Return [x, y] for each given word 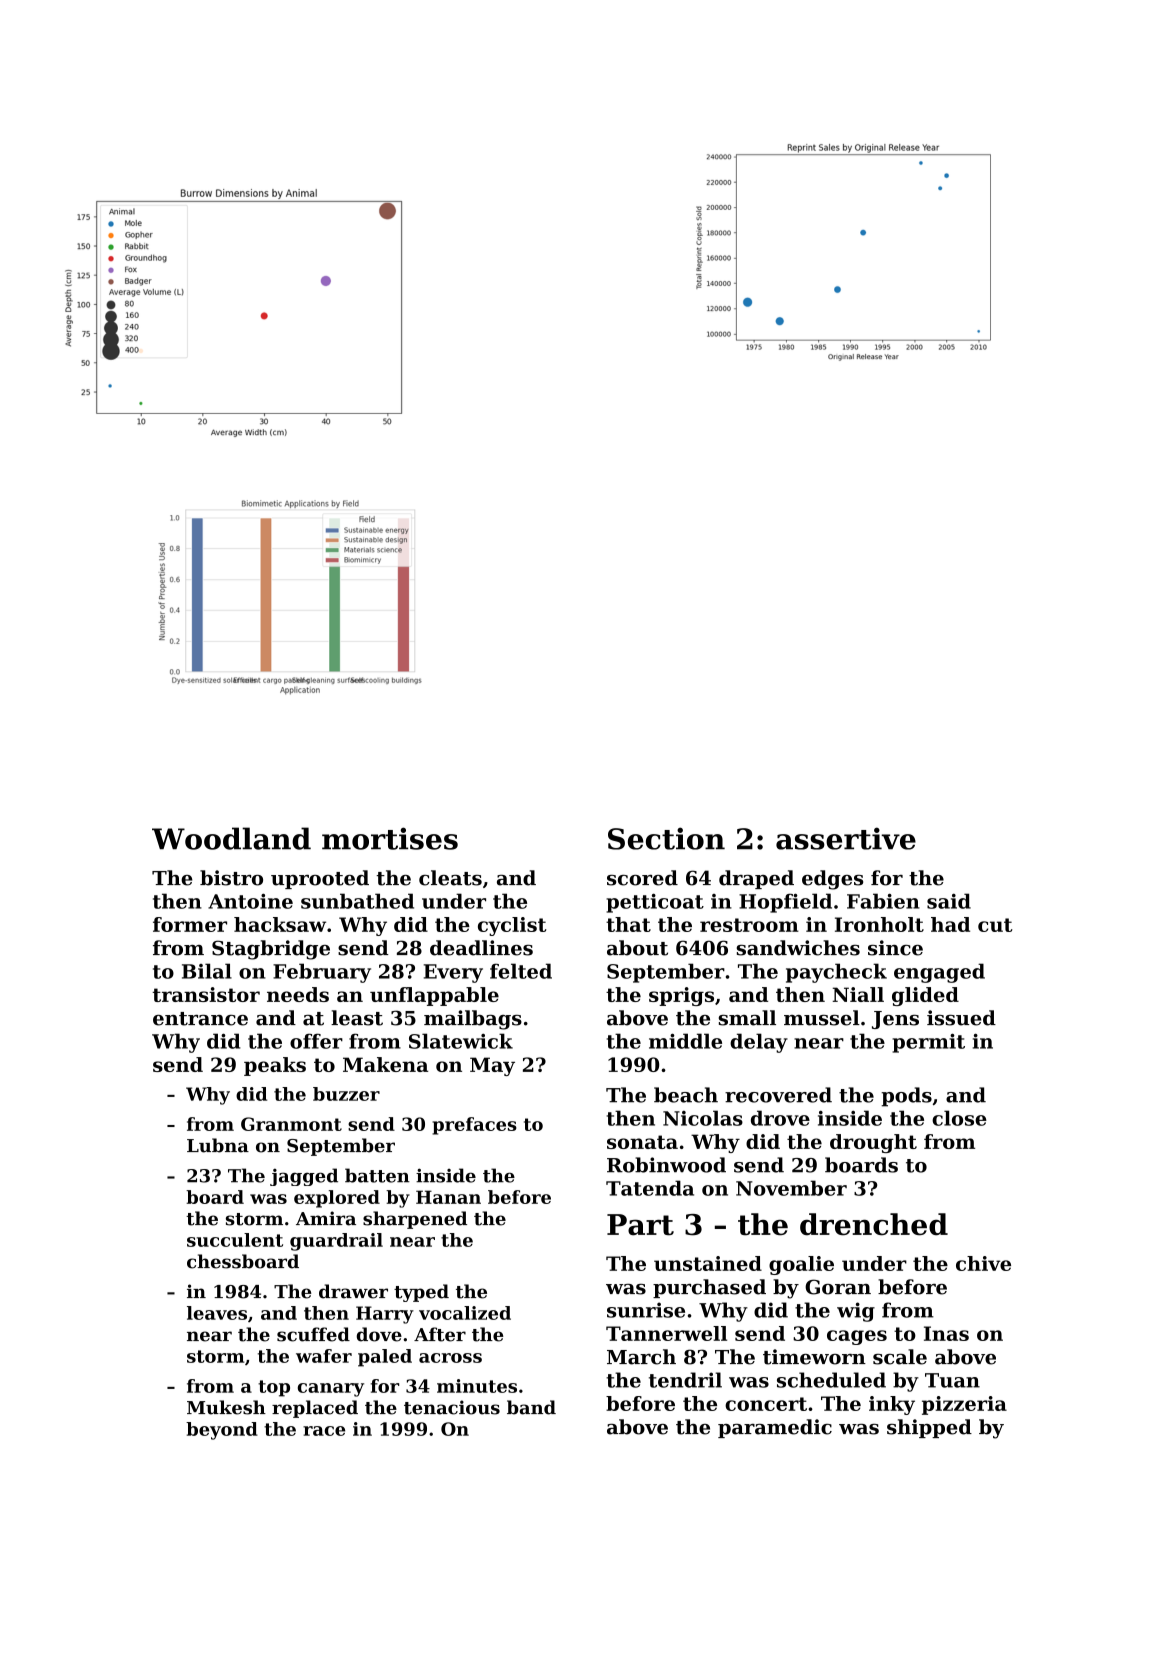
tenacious [452, 1407]
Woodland [231, 838]
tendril [685, 1380]
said [949, 901]
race [324, 1431]
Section [666, 838]
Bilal [207, 971]
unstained [708, 1263]
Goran [838, 1287]
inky [892, 1405]
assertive [846, 838]
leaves [217, 1313]
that [628, 924]
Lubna [218, 1145]
